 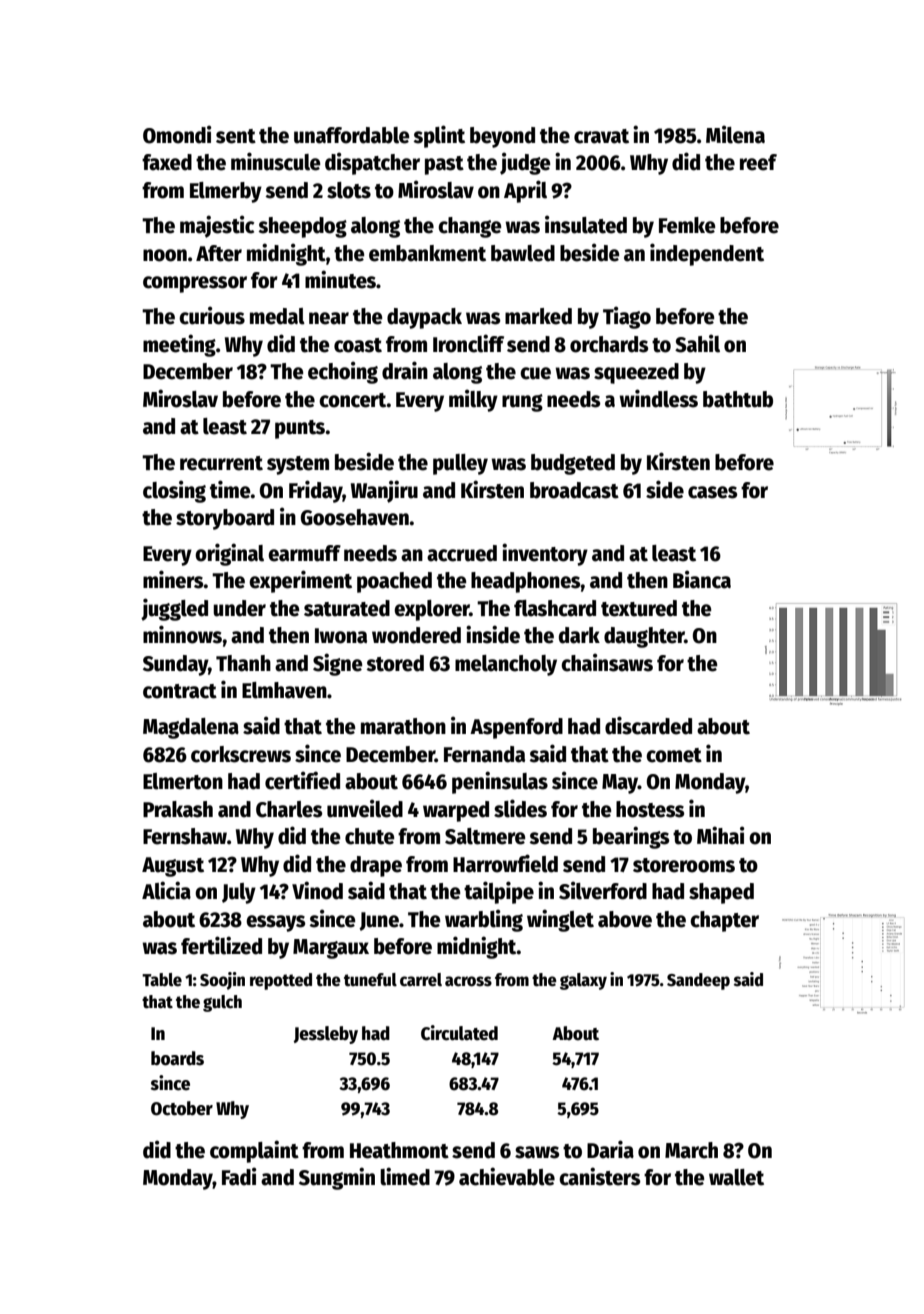 What do you see at coordinates (601, 136) in the screenshot?
I see `cravat` at bounding box center [601, 136].
